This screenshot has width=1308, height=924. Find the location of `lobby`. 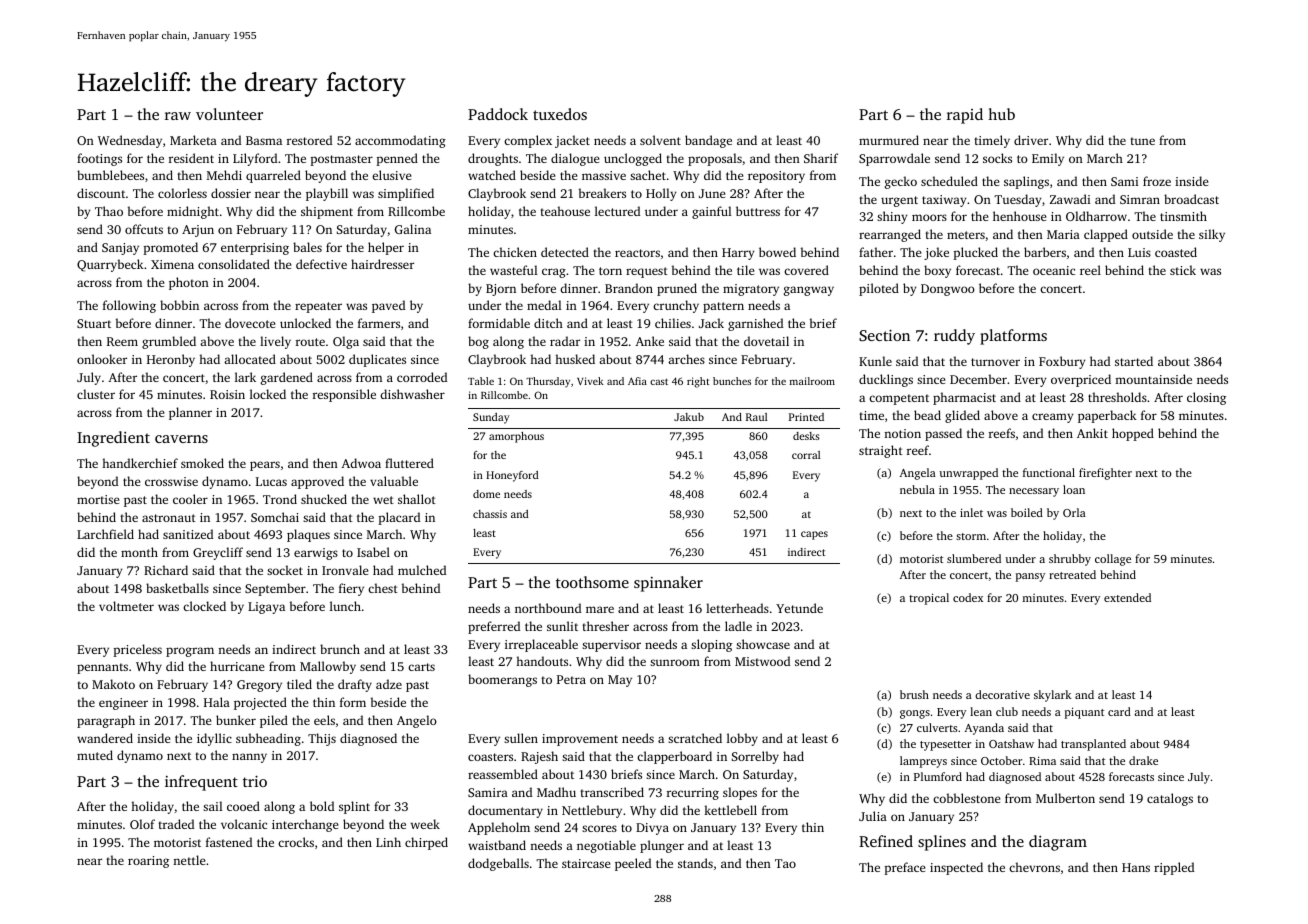

lobby is located at coordinates (742, 739).
